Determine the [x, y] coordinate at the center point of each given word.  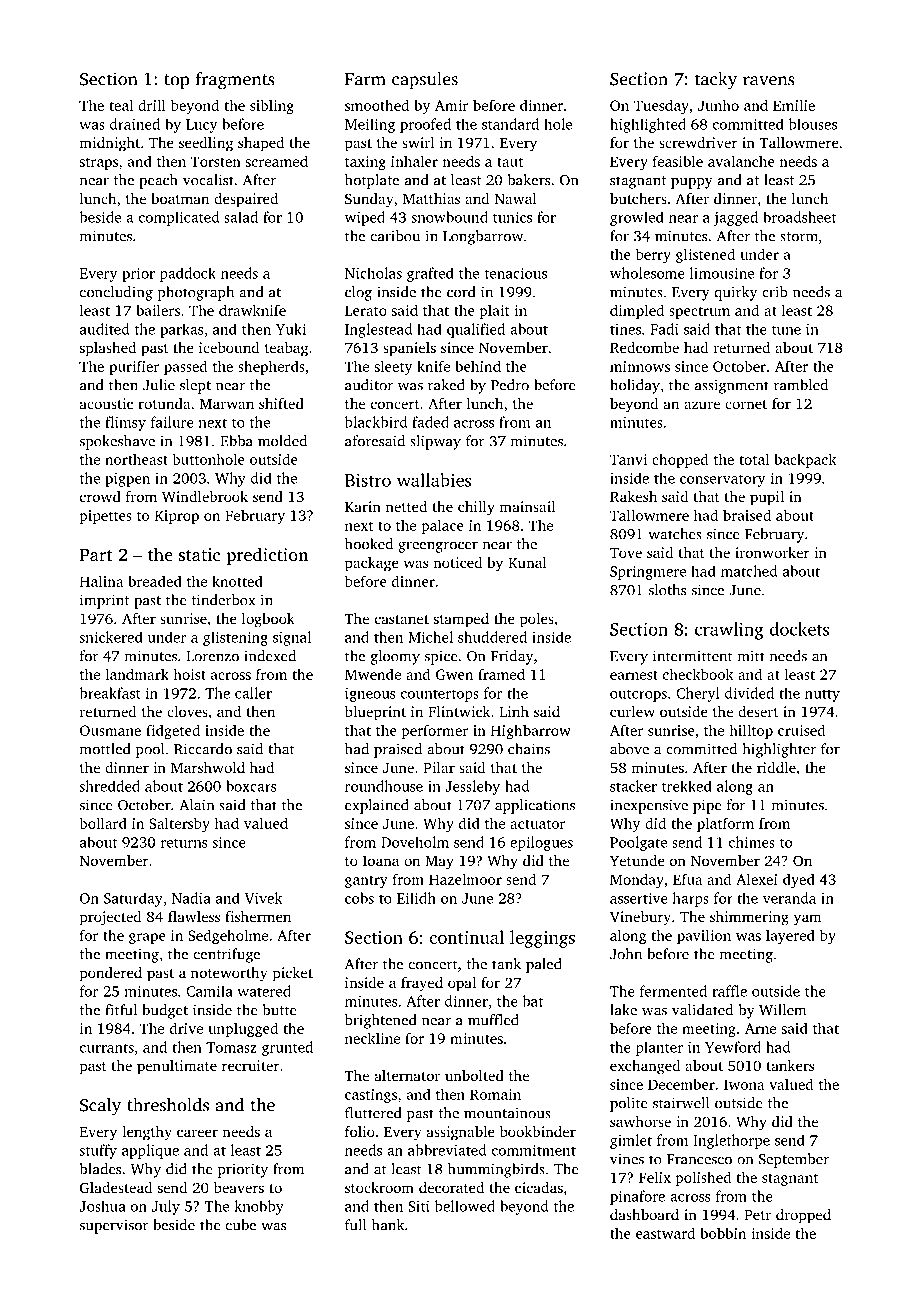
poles [537, 620]
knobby [259, 1207]
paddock [188, 274]
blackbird [376, 422]
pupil [767, 498]
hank [388, 1225]
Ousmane [110, 730]
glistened [705, 255]
